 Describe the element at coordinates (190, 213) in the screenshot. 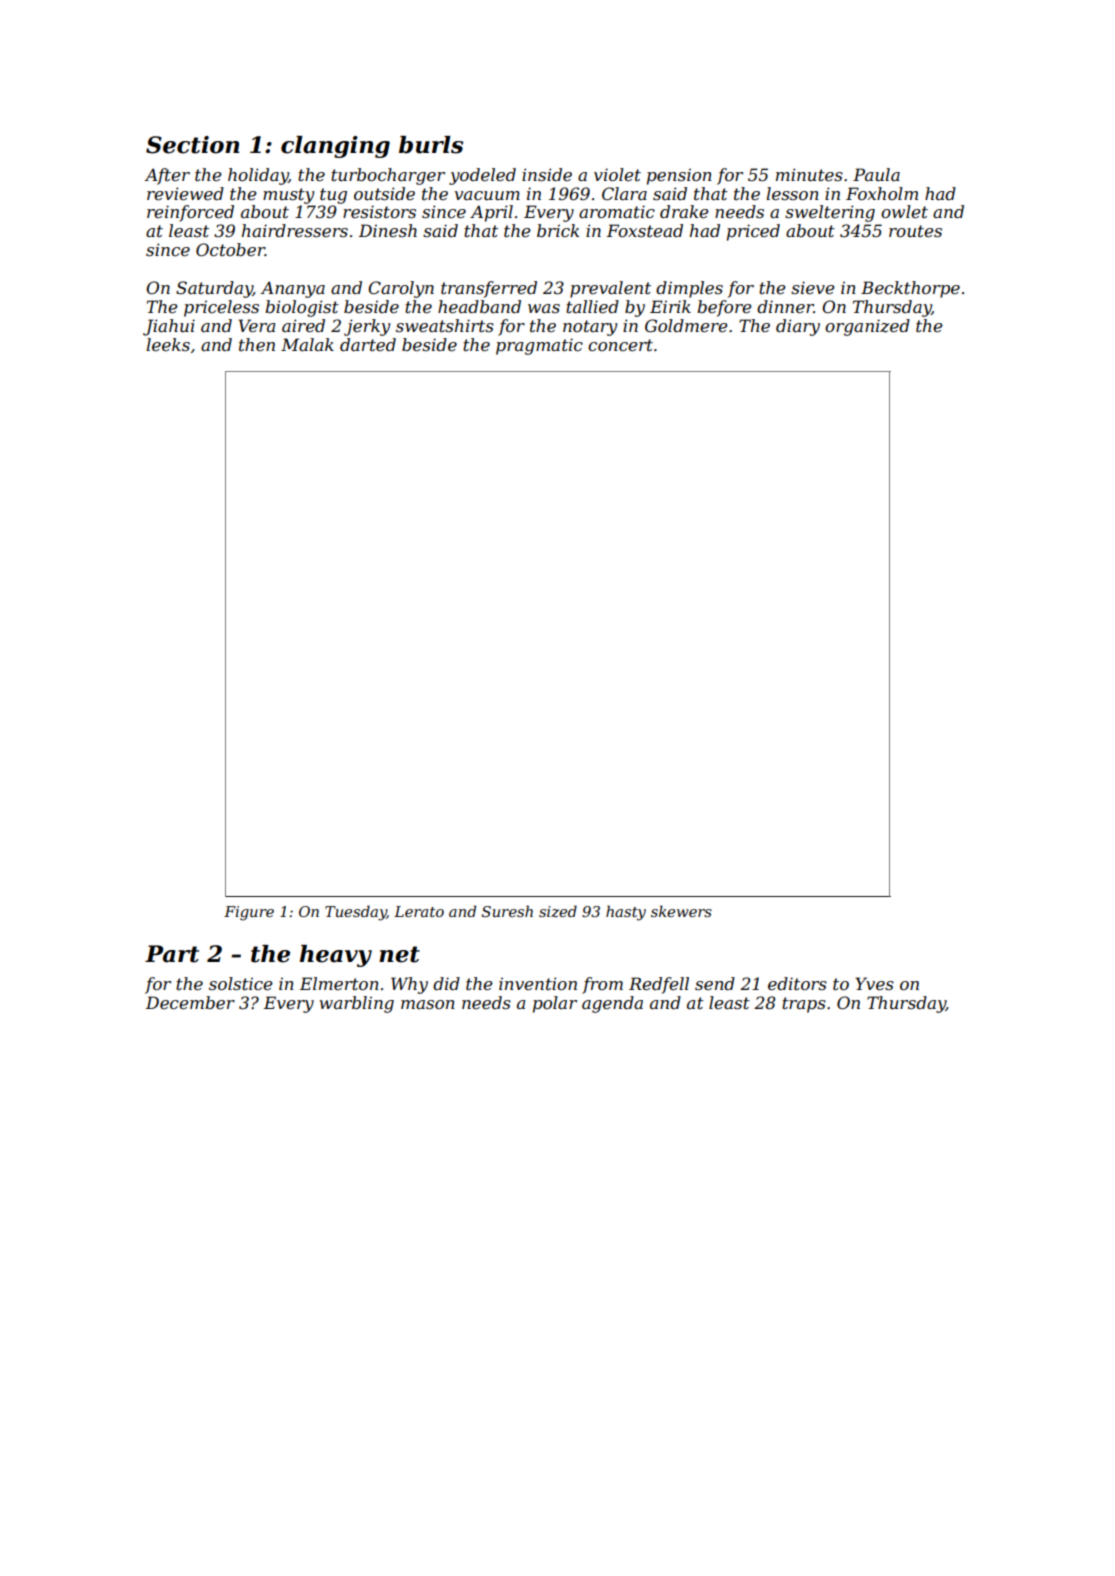

I see `reinforced` at that location.
